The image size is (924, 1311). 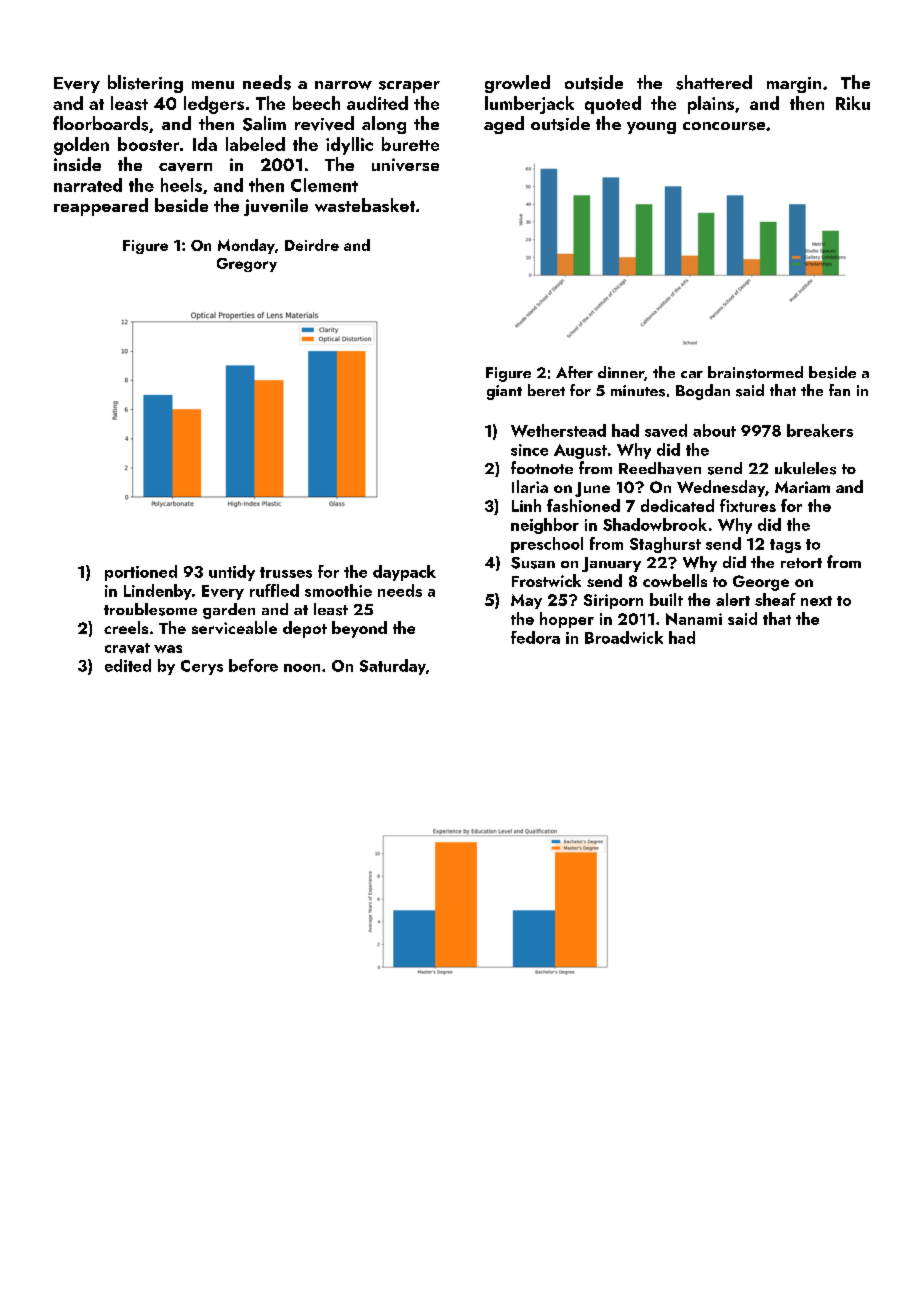 I want to click on Ilaria, so click(x=530, y=486).
